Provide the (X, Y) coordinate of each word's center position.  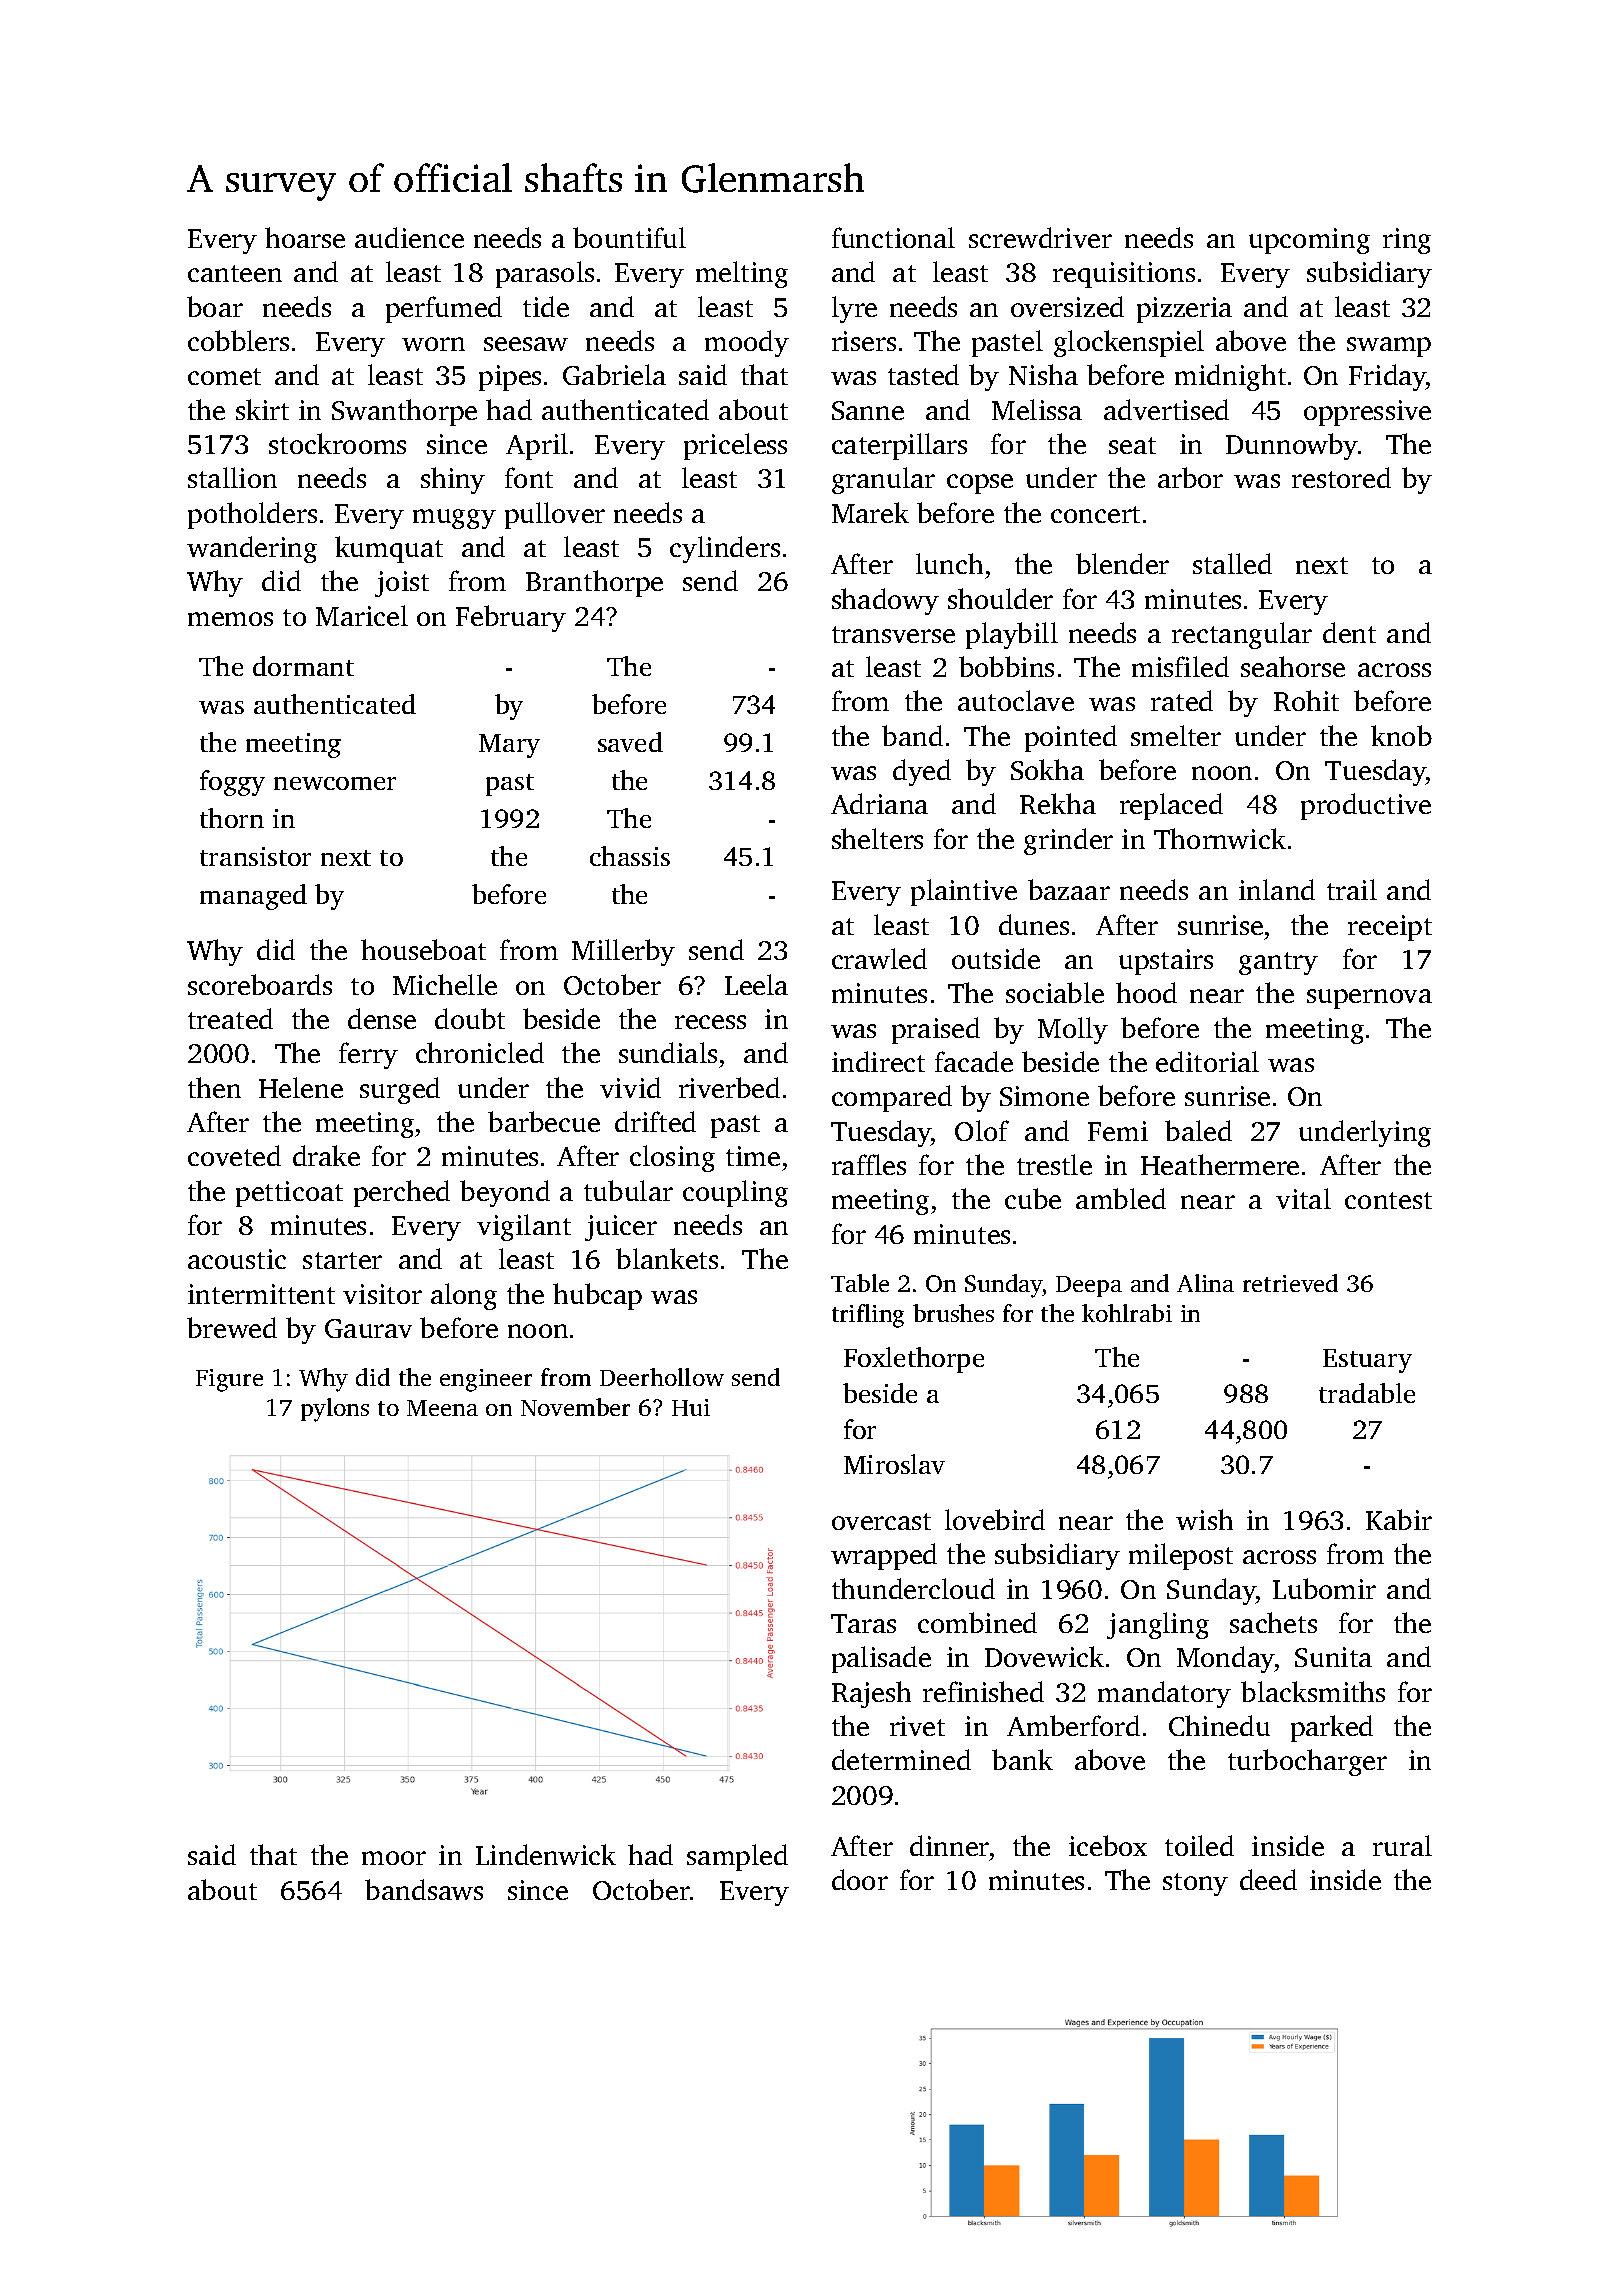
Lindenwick (546, 1854)
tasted (923, 374)
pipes (510, 378)
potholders (252, 515)
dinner (949, 1845)
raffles (869, 1164)
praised (936, 1030)
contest (1388, 1200)
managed (253, 897)
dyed (922, 772)
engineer (486, 1380)
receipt (1390, 928)
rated (1182, 700)
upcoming (1309, 241)
